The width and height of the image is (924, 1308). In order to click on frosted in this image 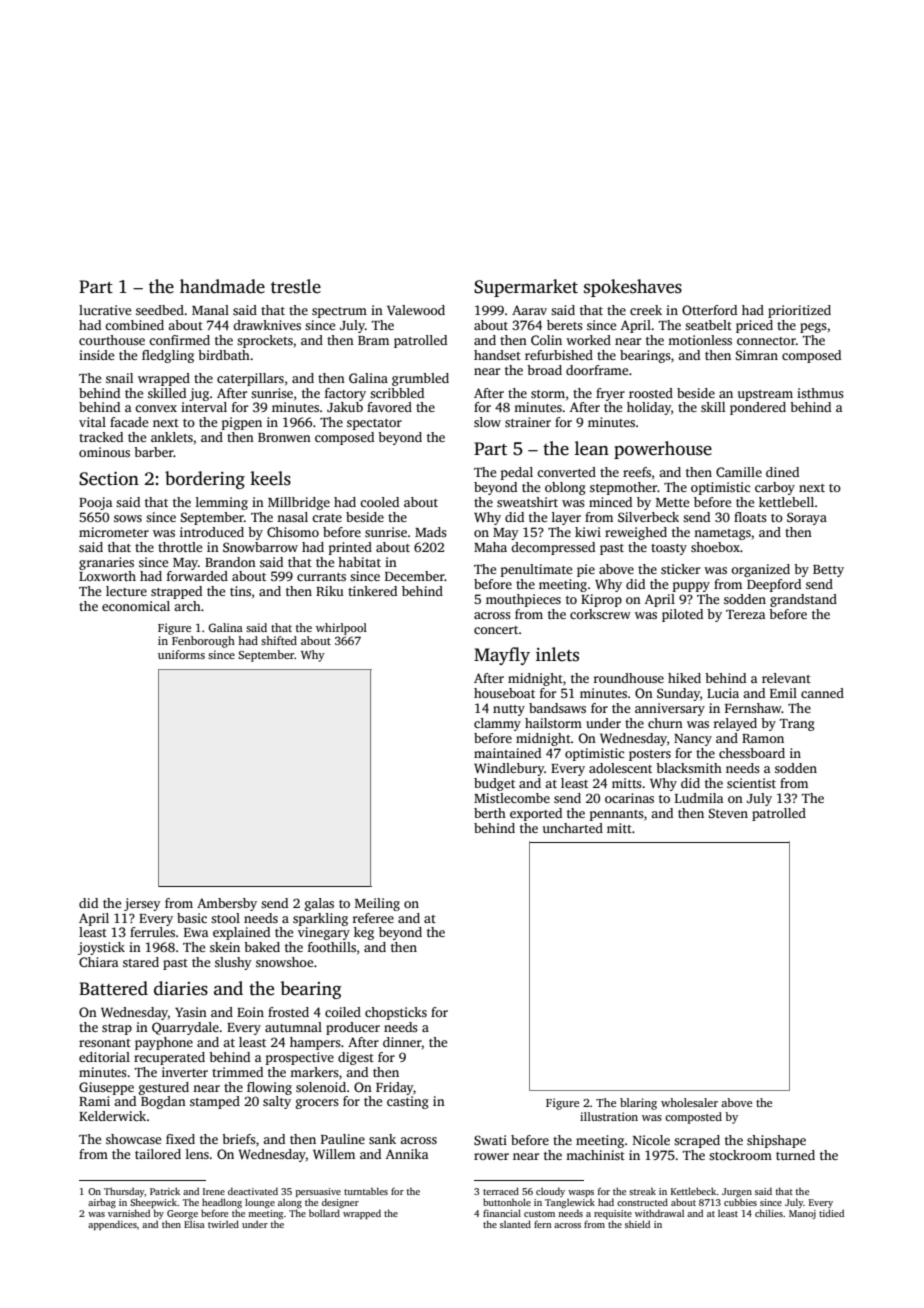, I will do `click(288, 1012)`.
